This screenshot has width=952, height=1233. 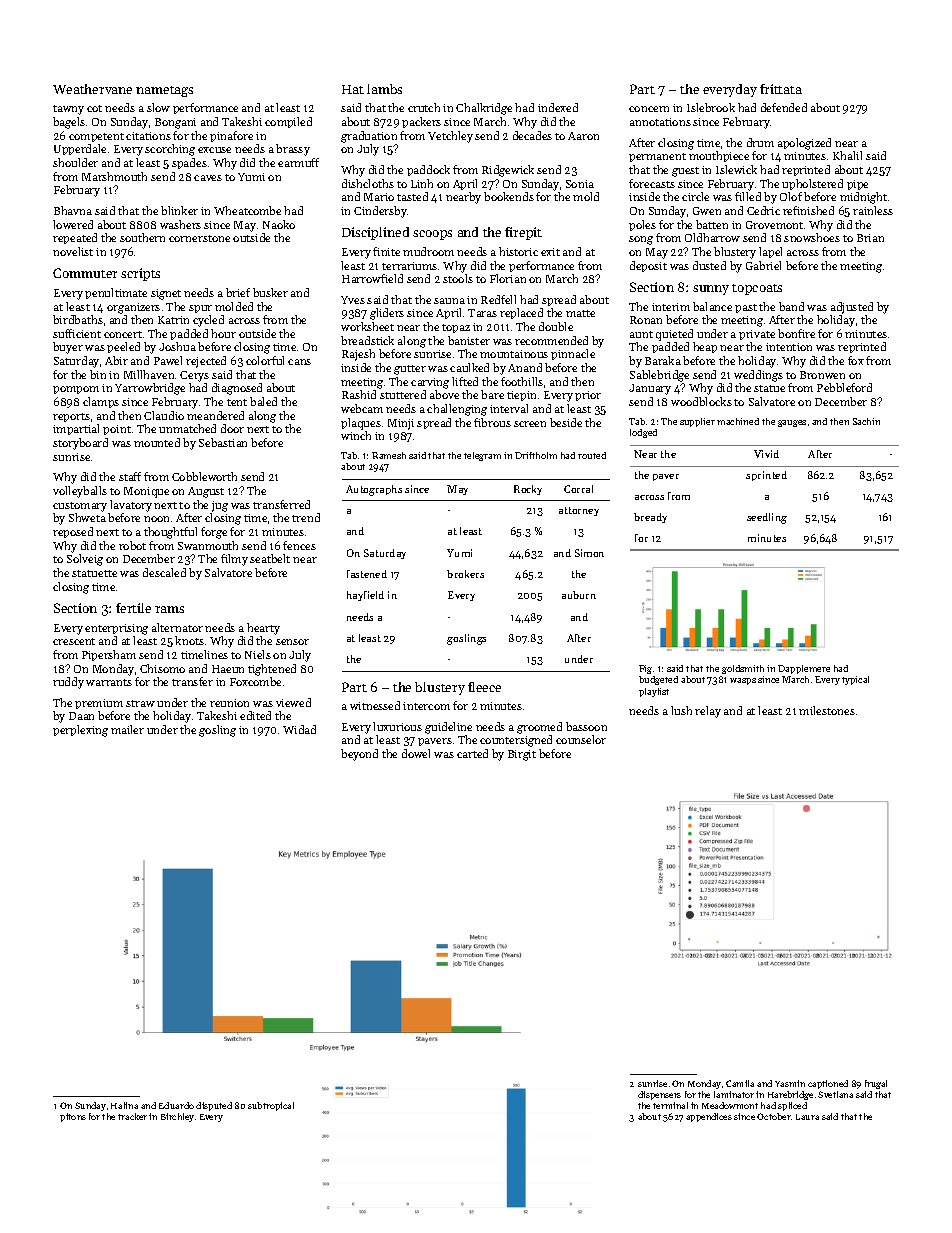 What do you see at coordinates (709, 1117) in the screenshot?
I see `appendices` at bounding box center [709, 1117].
